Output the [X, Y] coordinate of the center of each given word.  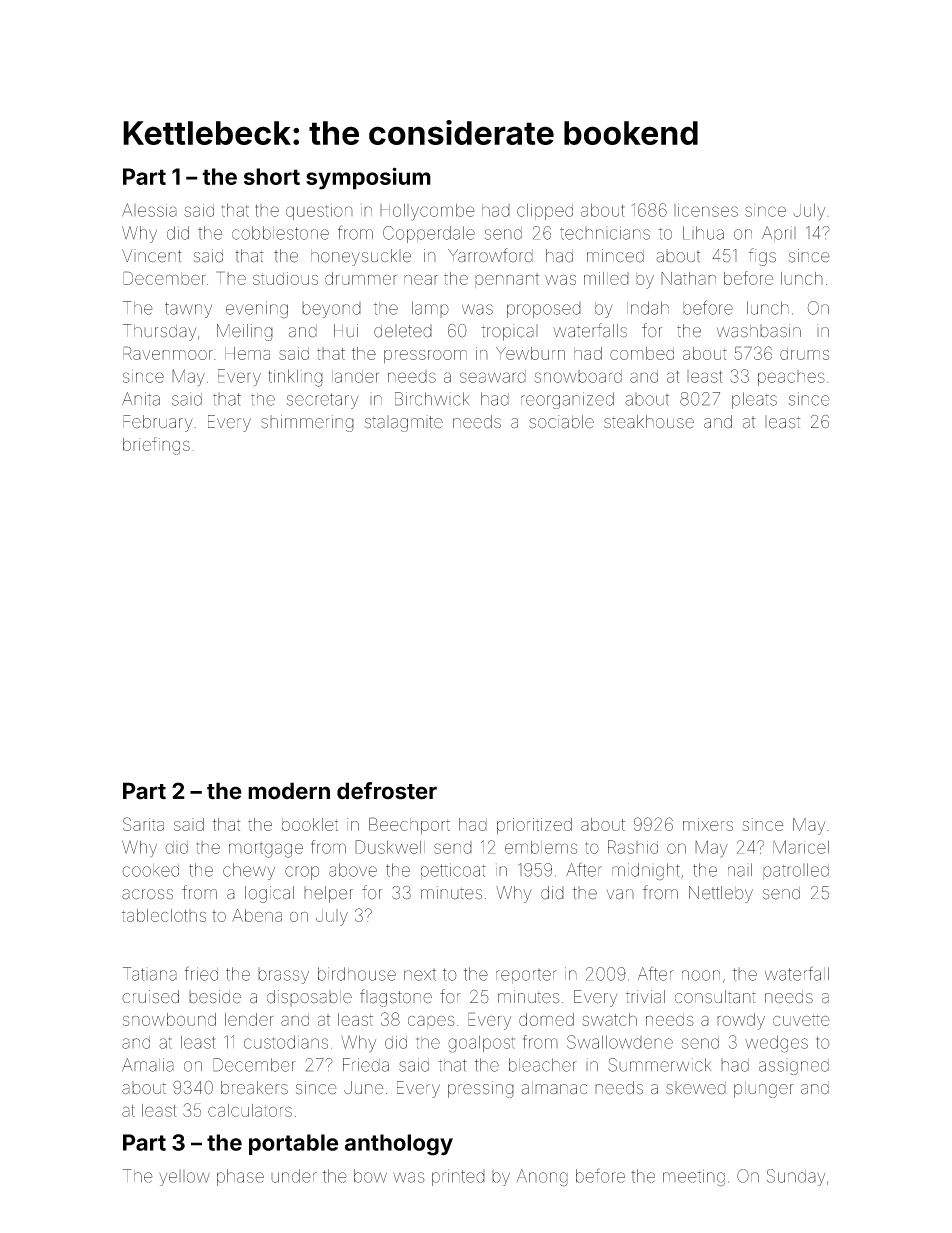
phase [240, 1177]
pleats [754, 400]
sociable [561, 422]
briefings [156, 446]
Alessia [149, 210]
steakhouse [649, 422]
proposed [544, 310]
